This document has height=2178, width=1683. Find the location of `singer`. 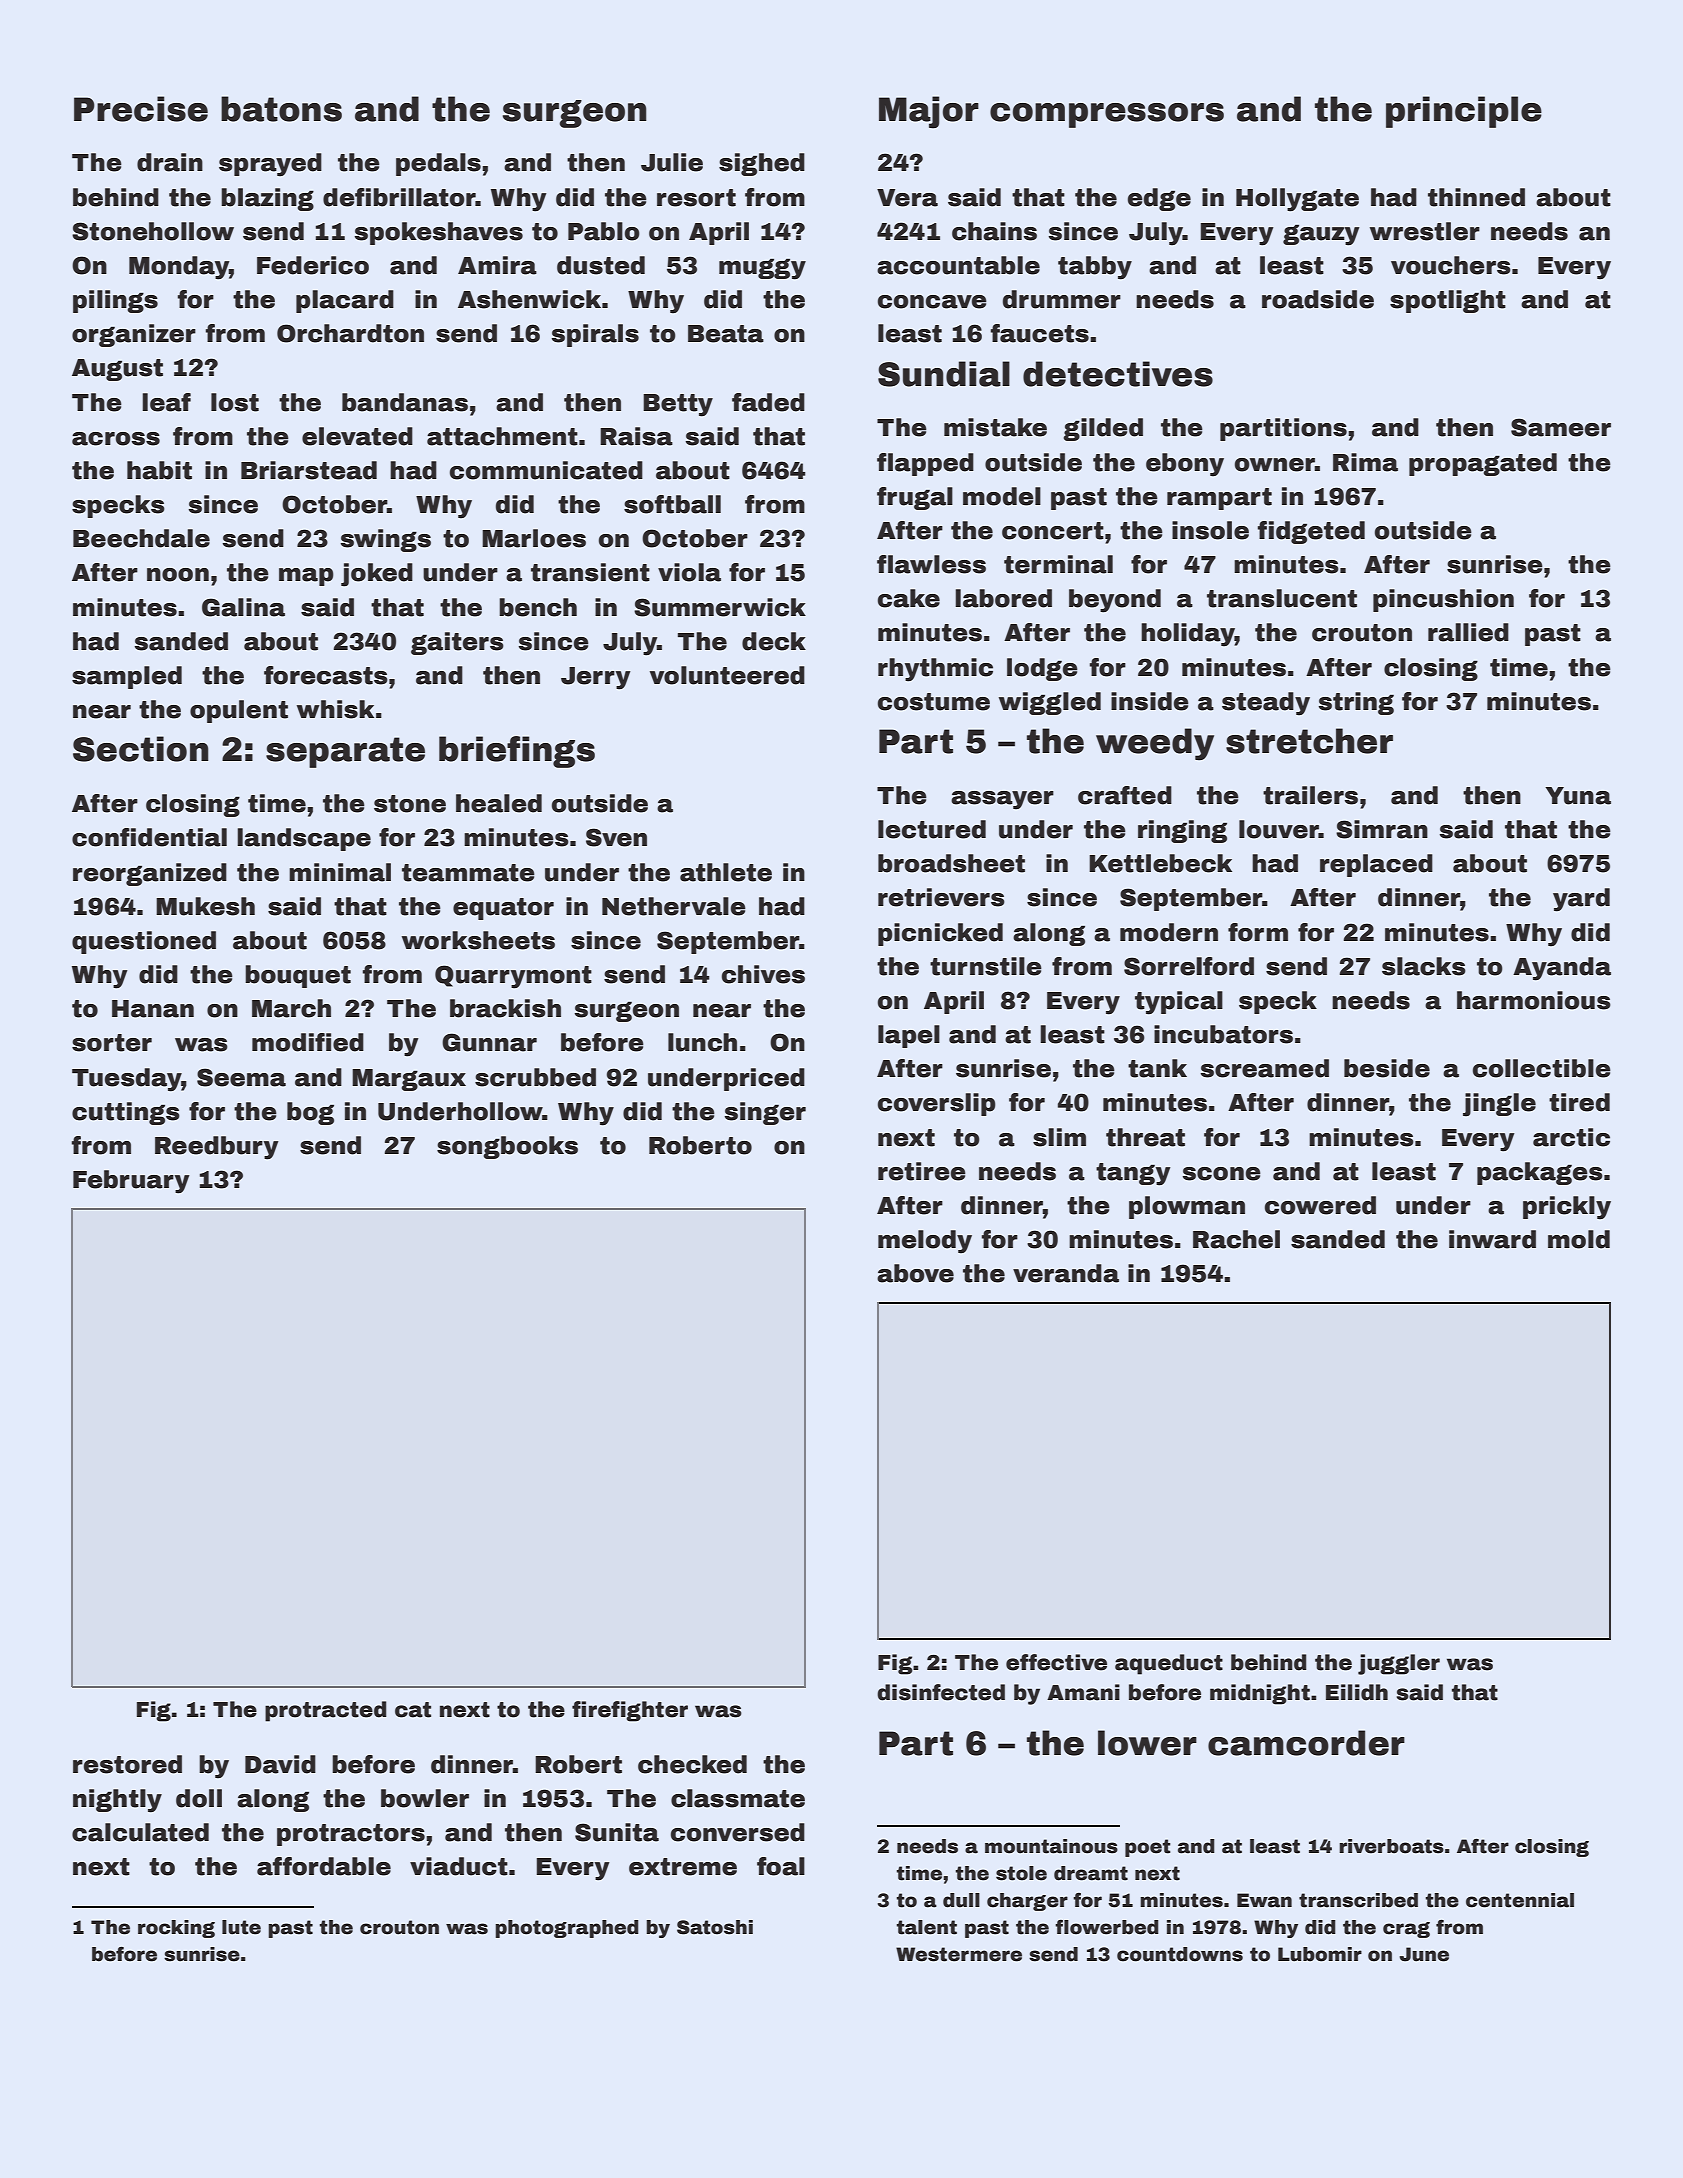

singer is located at coordinates (765, 1113).
